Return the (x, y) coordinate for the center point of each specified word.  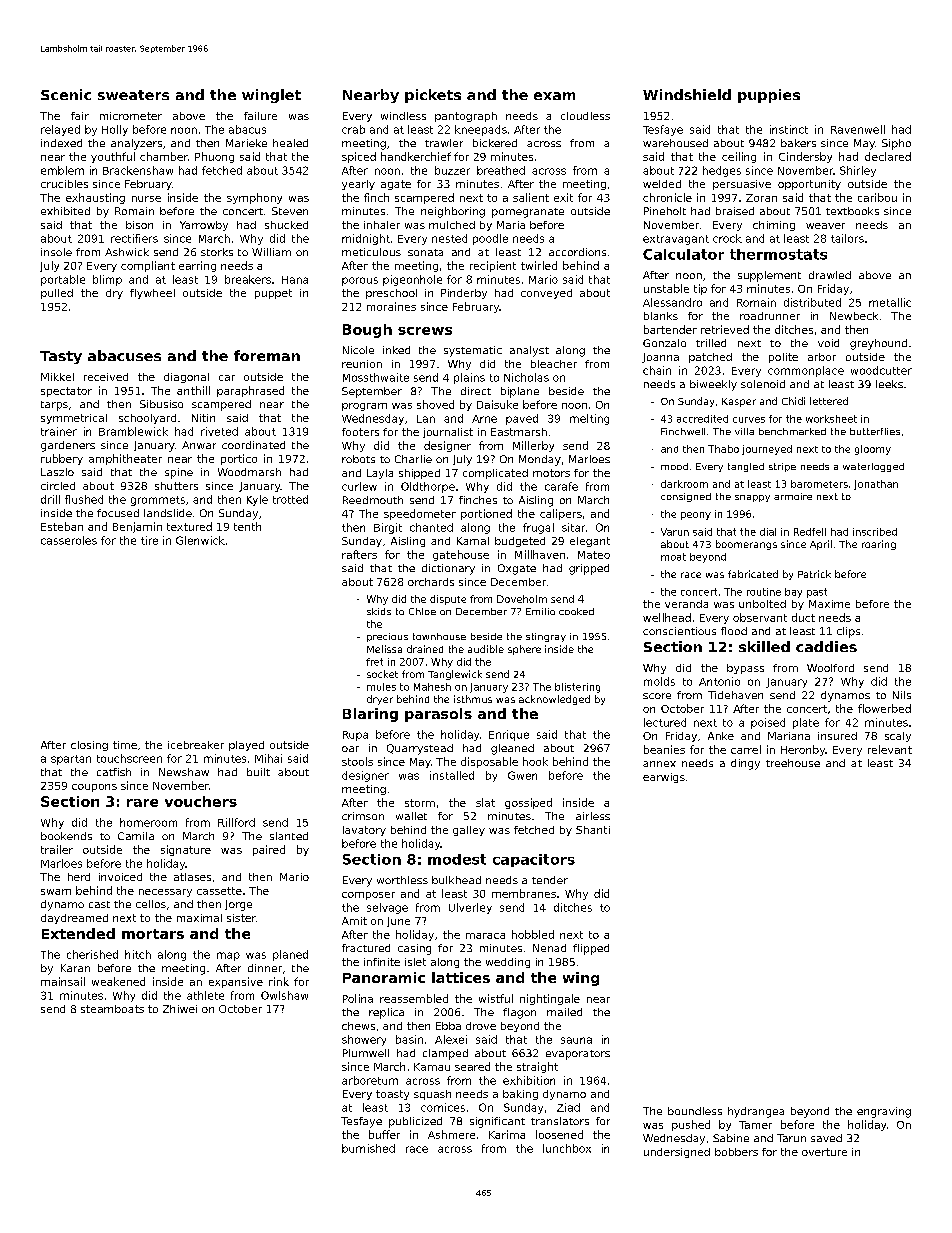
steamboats (112, 1009)
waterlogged (873, 467)
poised (768, 723)
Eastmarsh (519, 432)
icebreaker (196, 745)
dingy (745, 764)
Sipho (896, 144)
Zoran (761, 198)
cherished (92, 954)
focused (118, 513)
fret (374, 662)
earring (197, 266)
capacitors (534, 860)
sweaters (133, 95)
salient (531, 197)
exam (554, 96)
